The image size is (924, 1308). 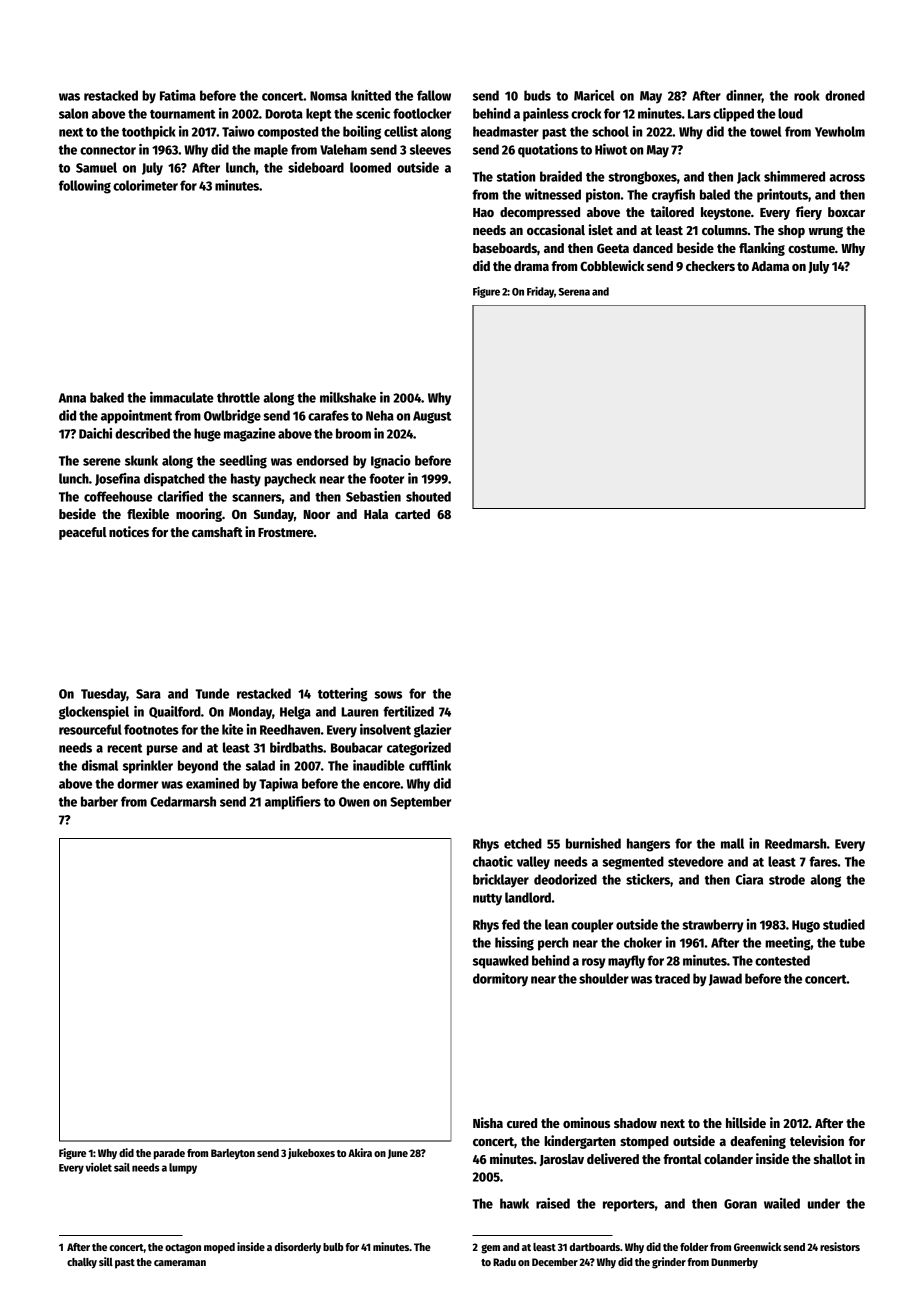 I want to click on buds, so click(x=537, y=95).
